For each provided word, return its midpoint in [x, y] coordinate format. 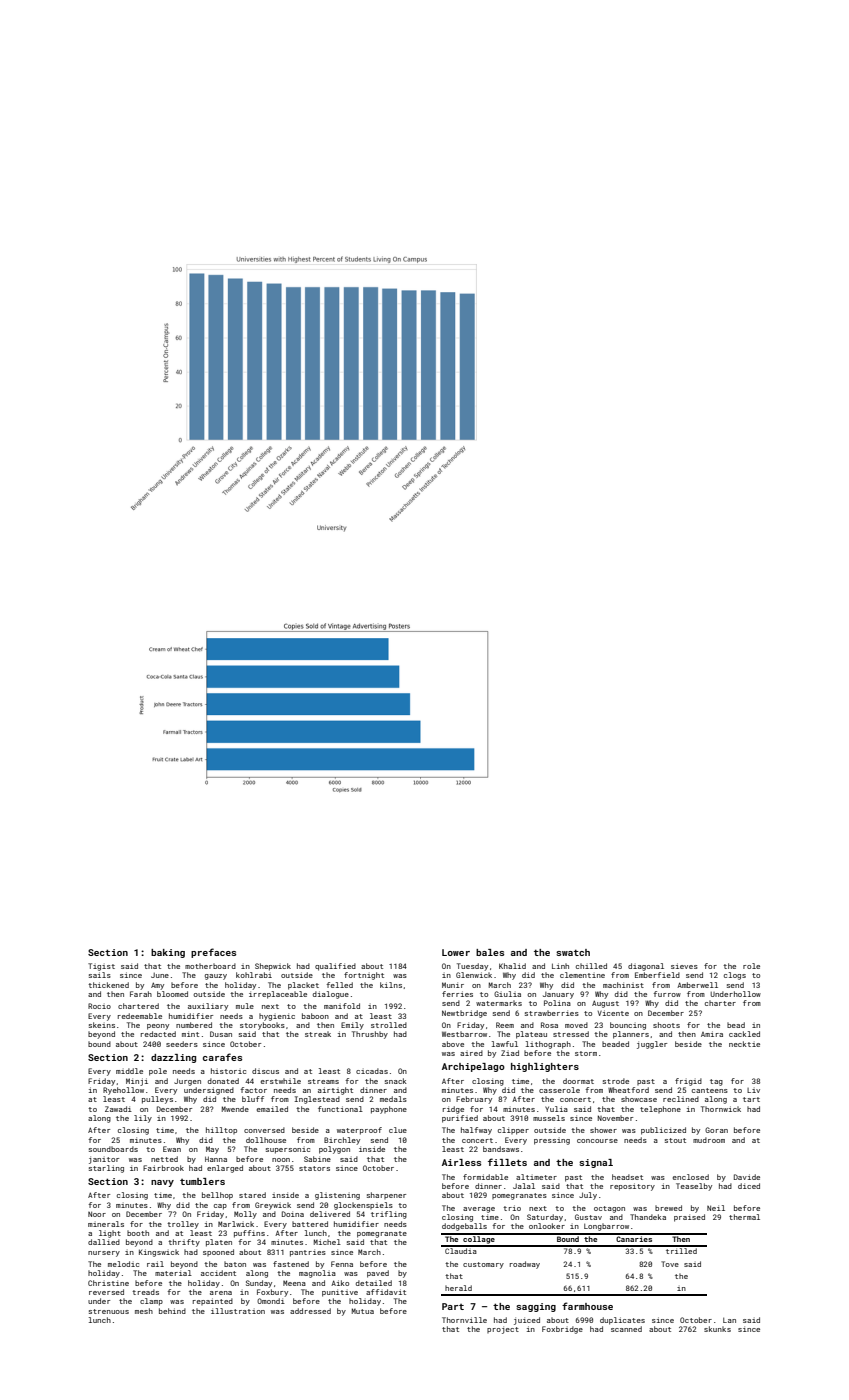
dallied [104, 1242]
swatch [573, 952]
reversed [106, 1292]
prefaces [213, 953]
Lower [456, 952]
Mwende [235, 1109]
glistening [337, 1196]
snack [396, 1081]
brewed [668, 1208]
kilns [391, 985]
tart [751, 1099]
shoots [666, 1025]
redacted [158, 1034]
